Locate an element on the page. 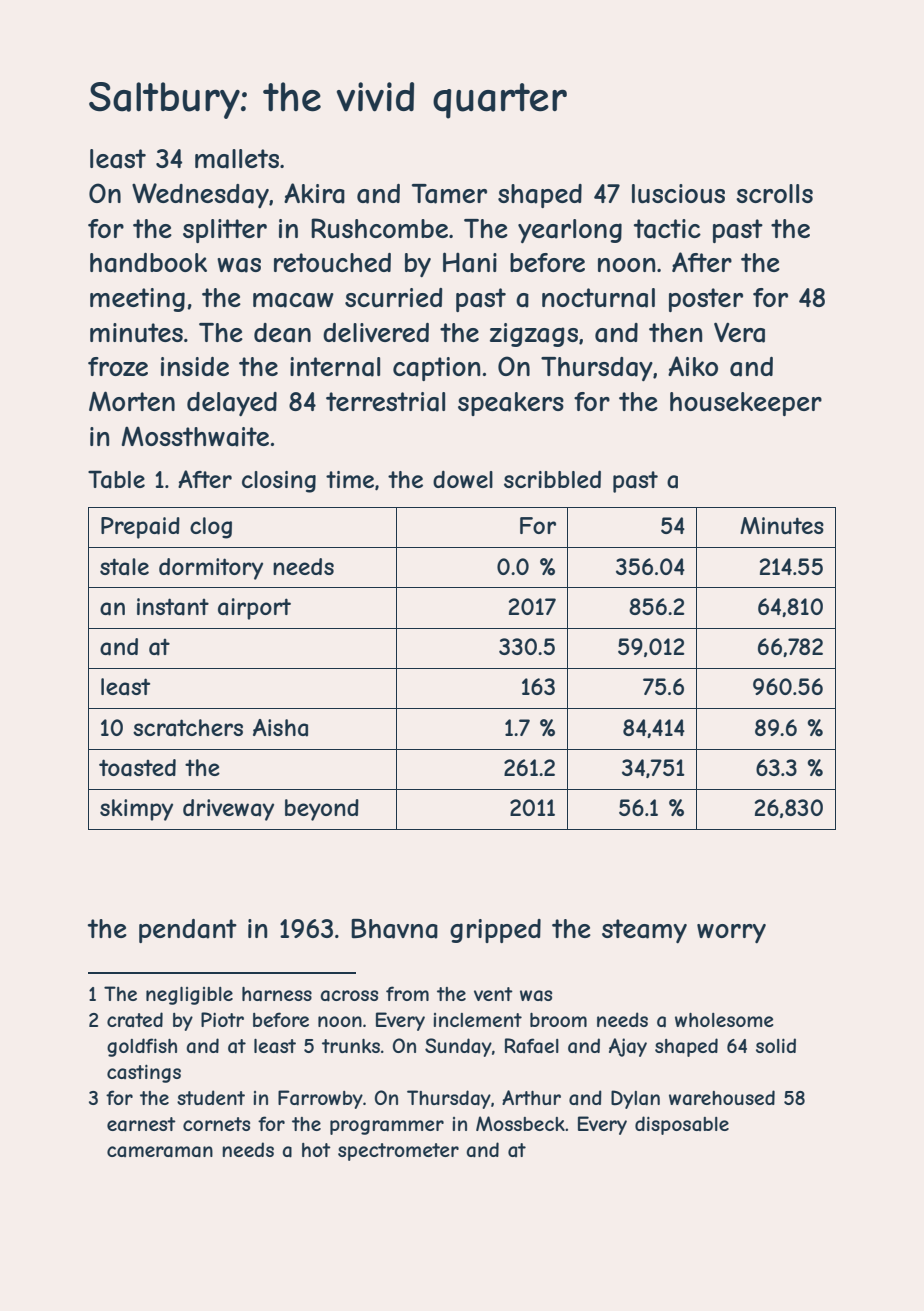  dowel is located at coordinates (463, 479).
